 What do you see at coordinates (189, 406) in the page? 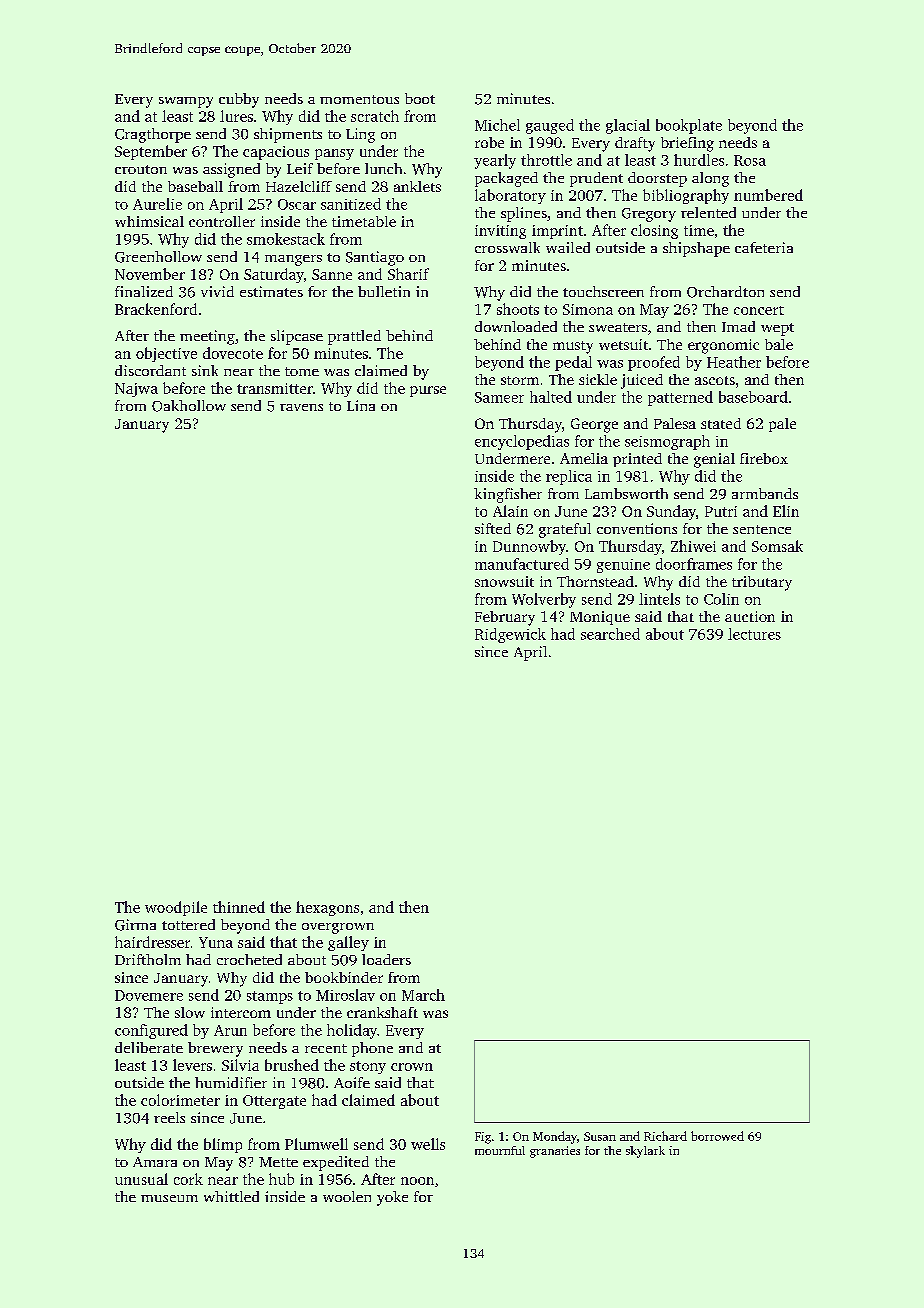
I see `Oakhollow` at bounding box center [189, 406].
